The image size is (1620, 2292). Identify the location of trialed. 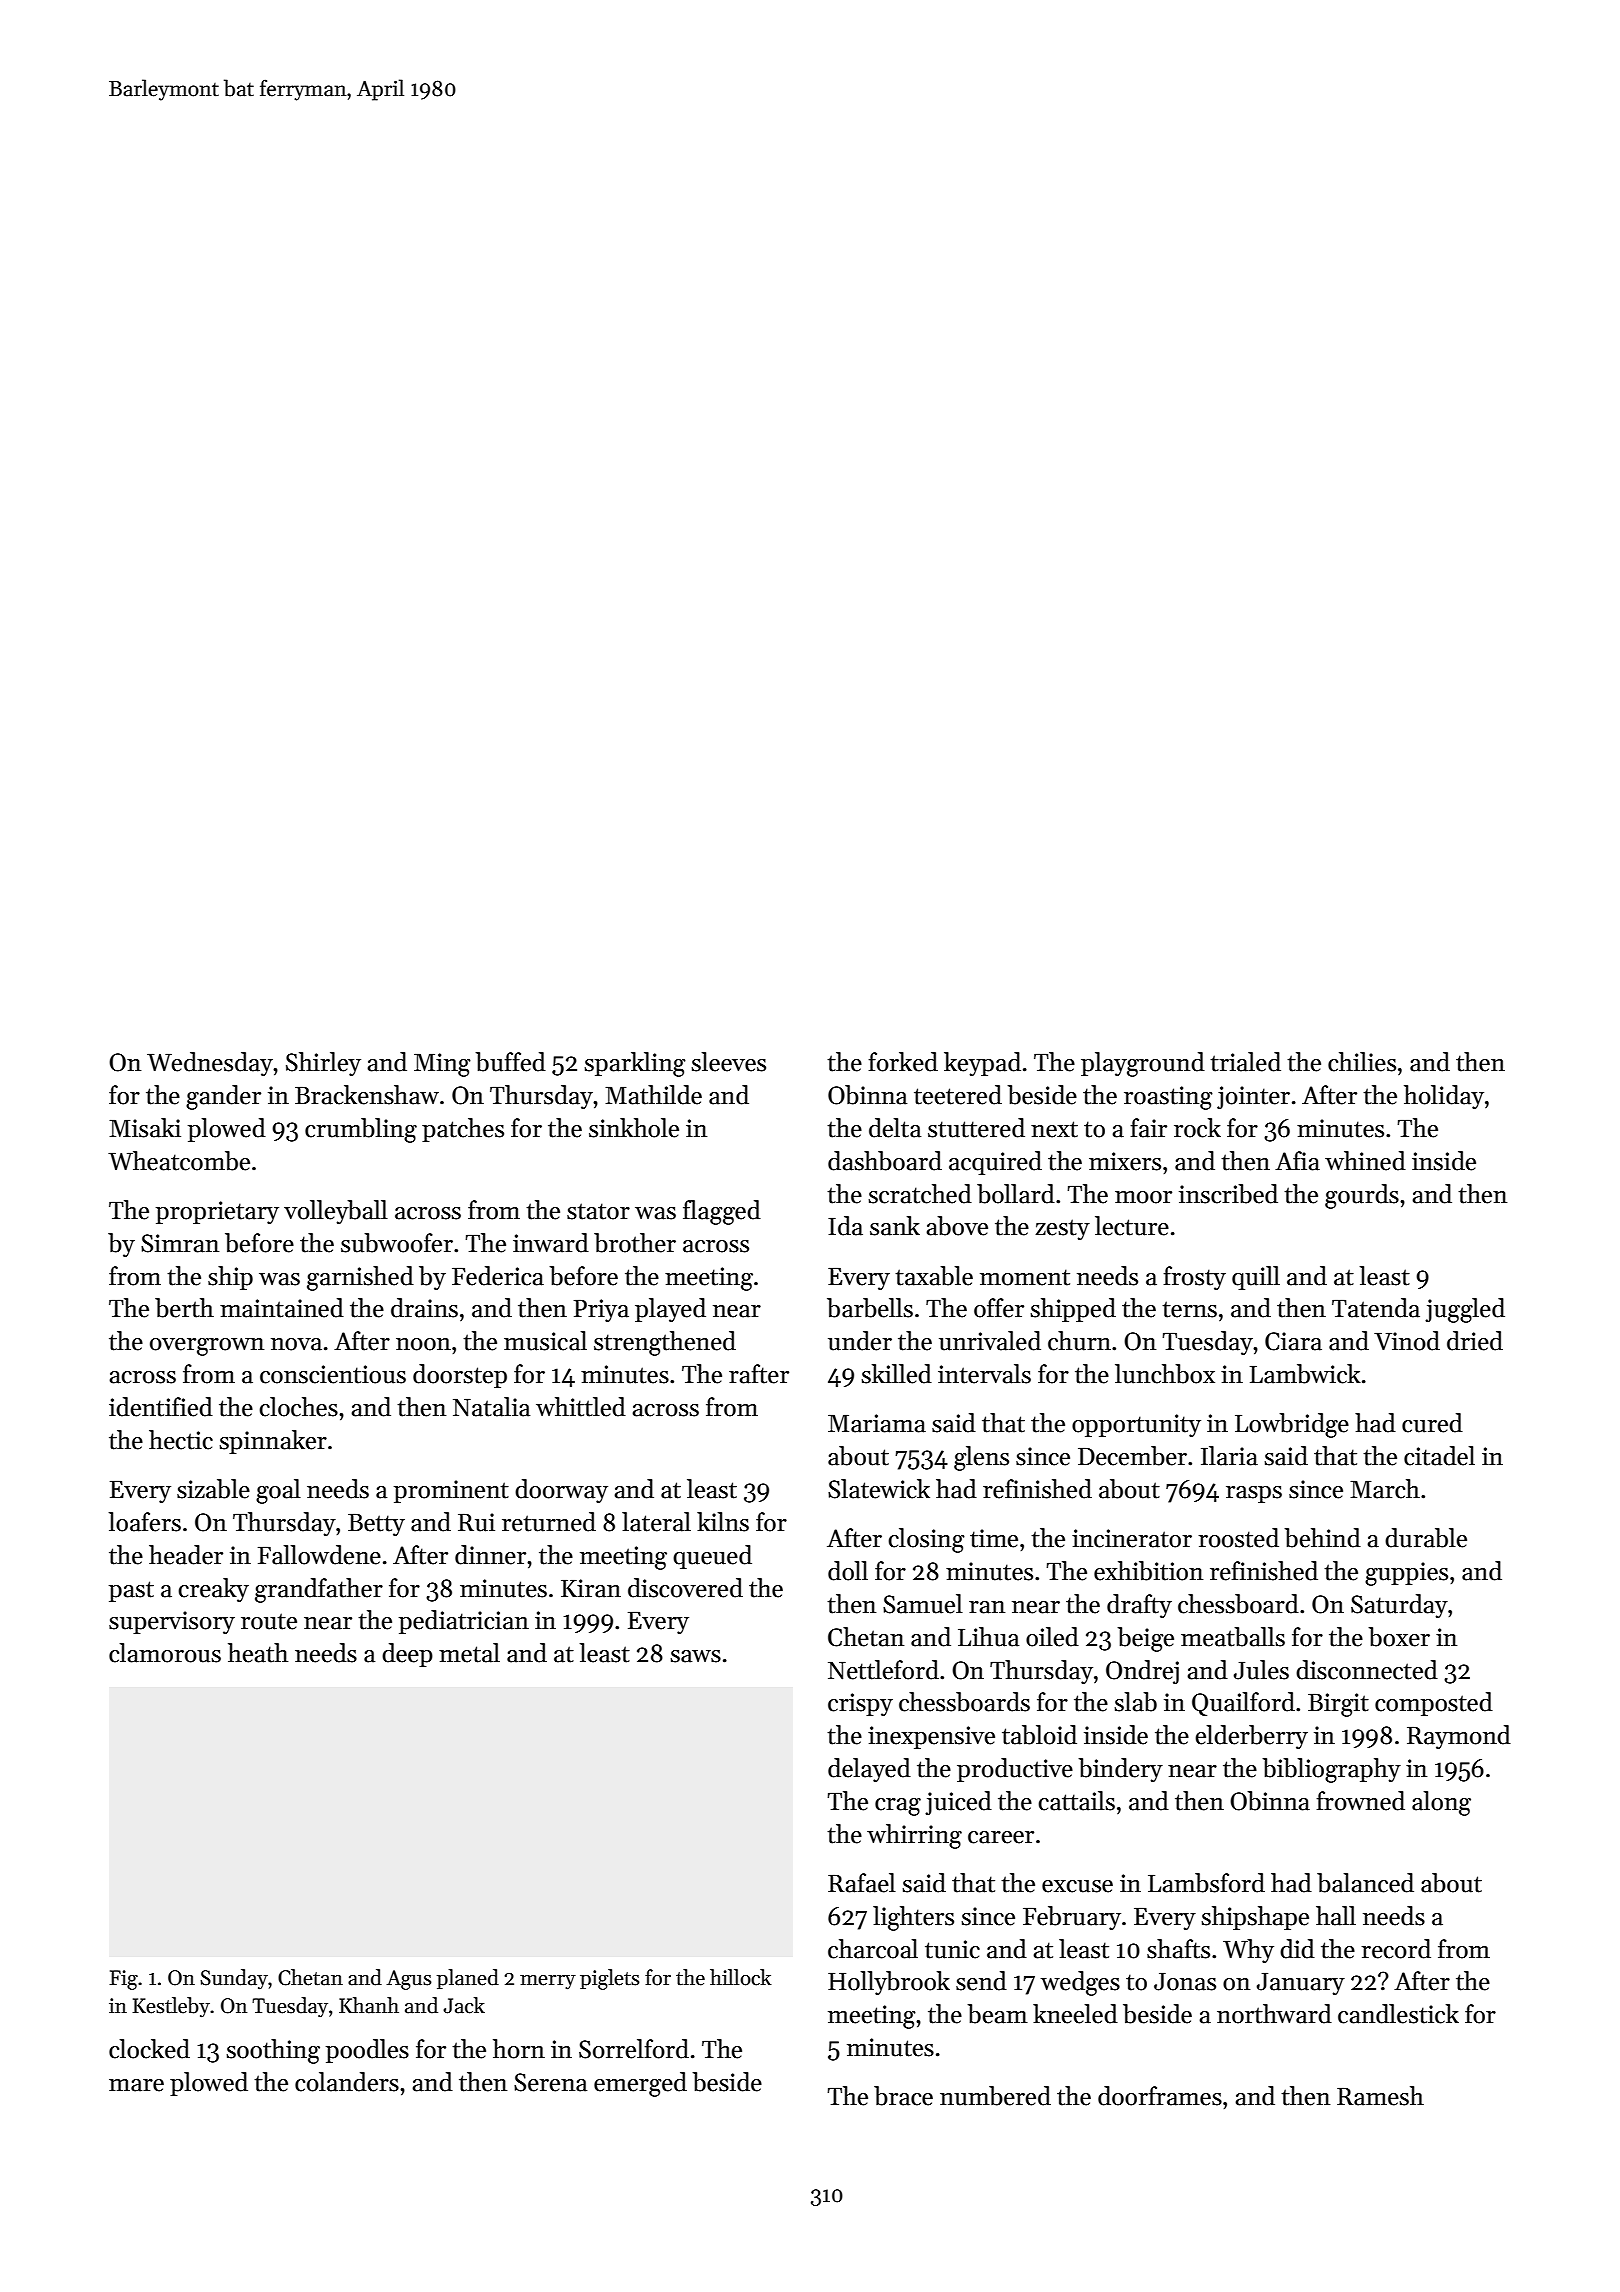
(1245, 1062).
